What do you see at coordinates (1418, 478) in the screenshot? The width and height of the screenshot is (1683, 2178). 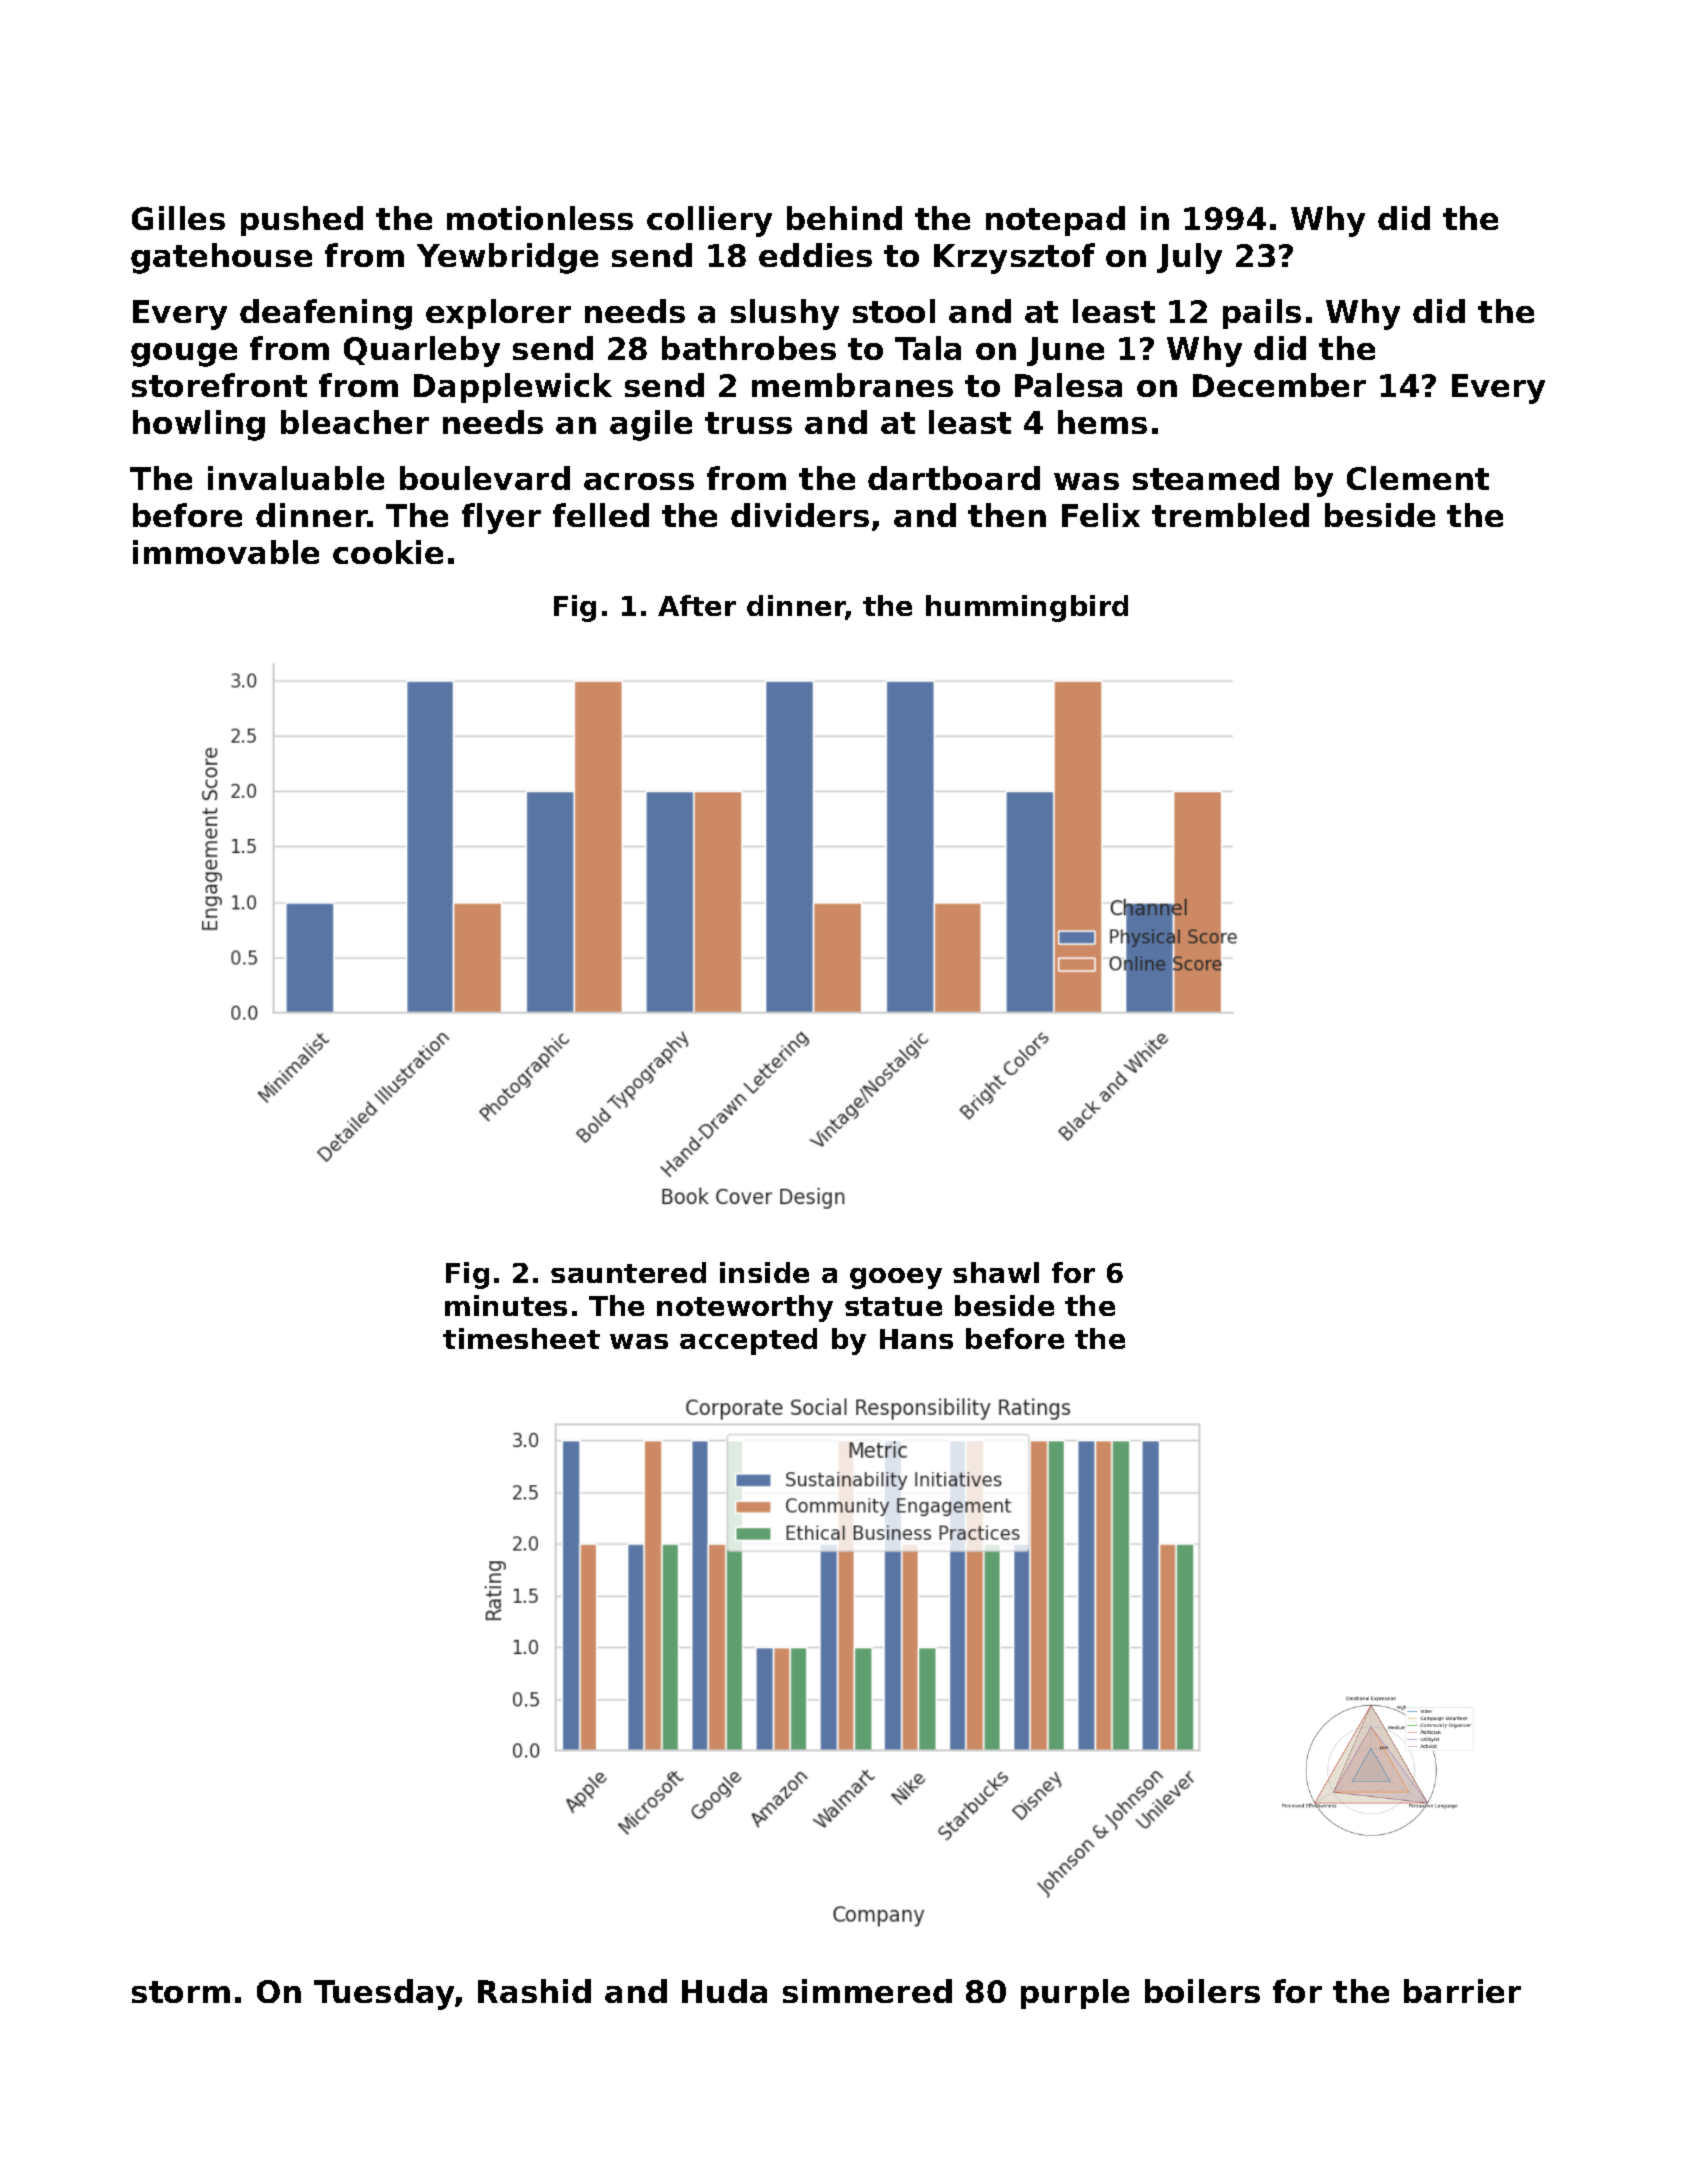 I see `Clement` at bounding box center [1418, 478].
